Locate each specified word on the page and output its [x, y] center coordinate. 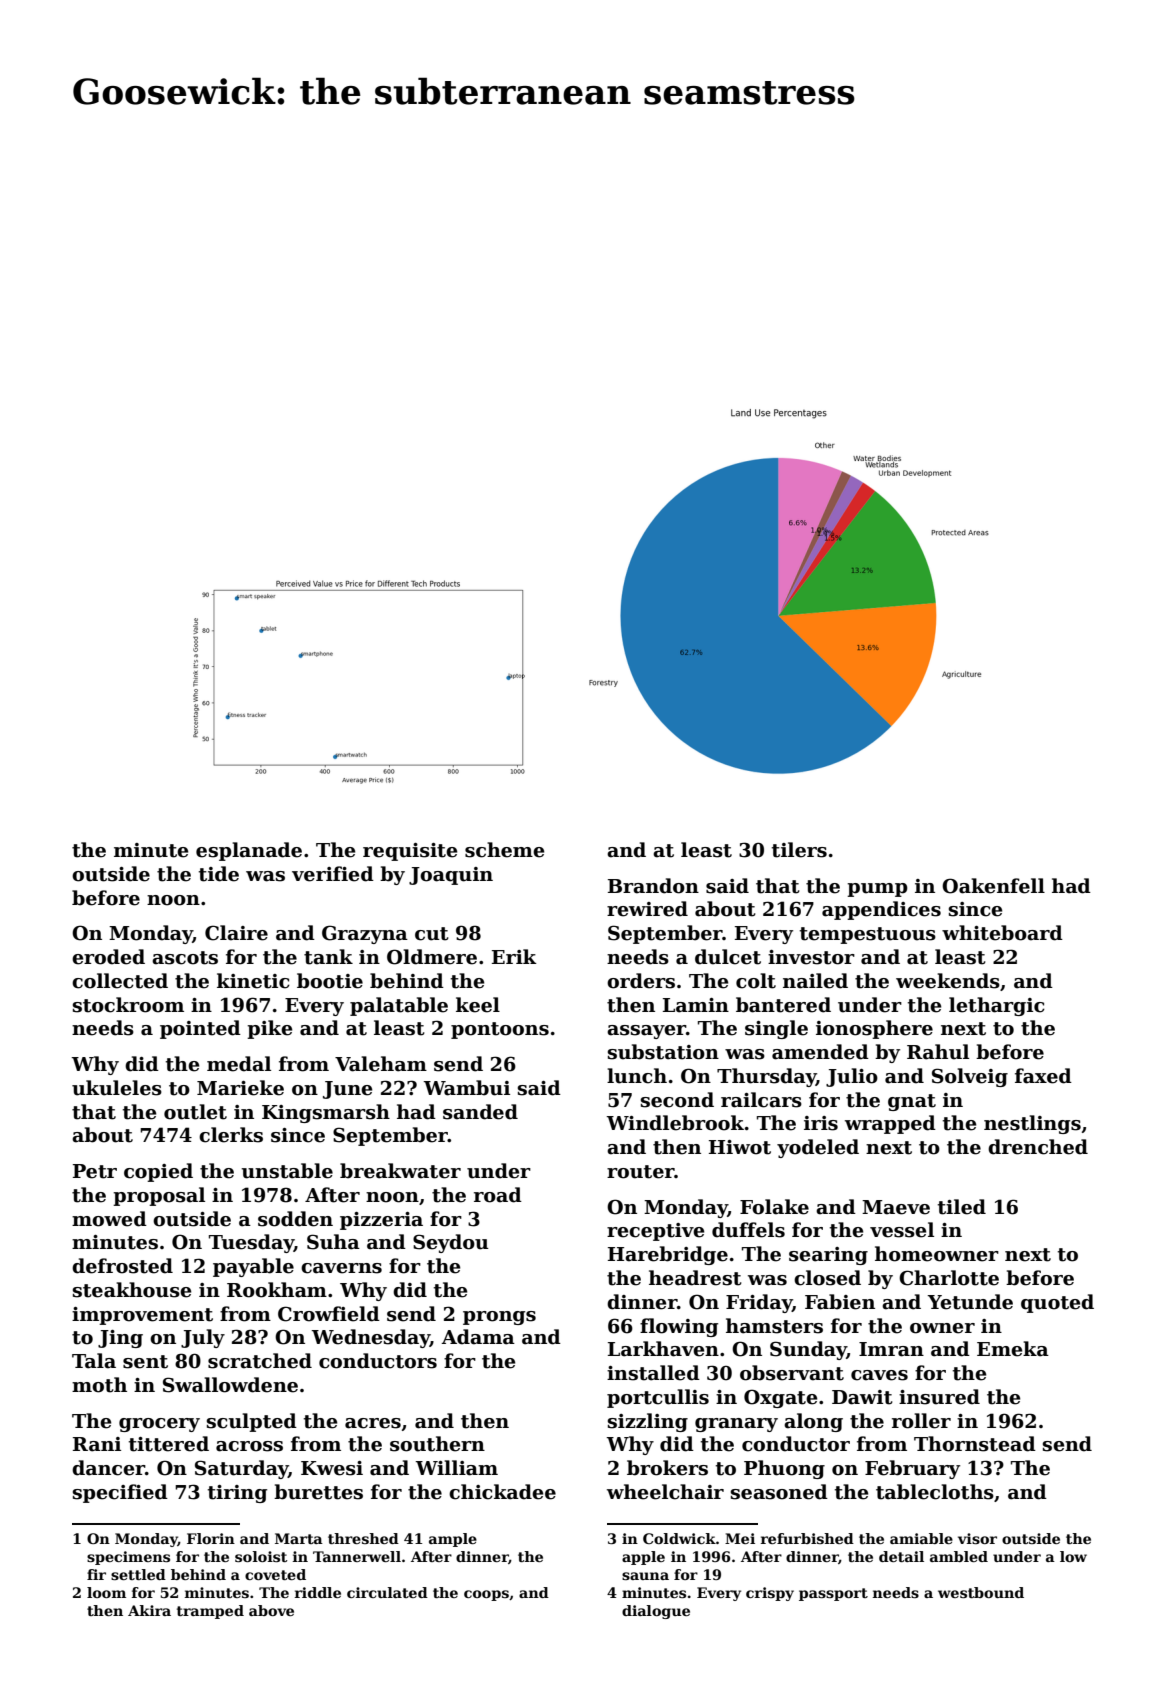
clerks [231, 1135]
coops [486, 1595]
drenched [1038, 1147]
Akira [149, 1610]
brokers [667, 1468]
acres [373, 1423]
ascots [185, 958]
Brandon [653, 886]
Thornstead [975, 1444]
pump [877, 890]
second [677, 1100]
